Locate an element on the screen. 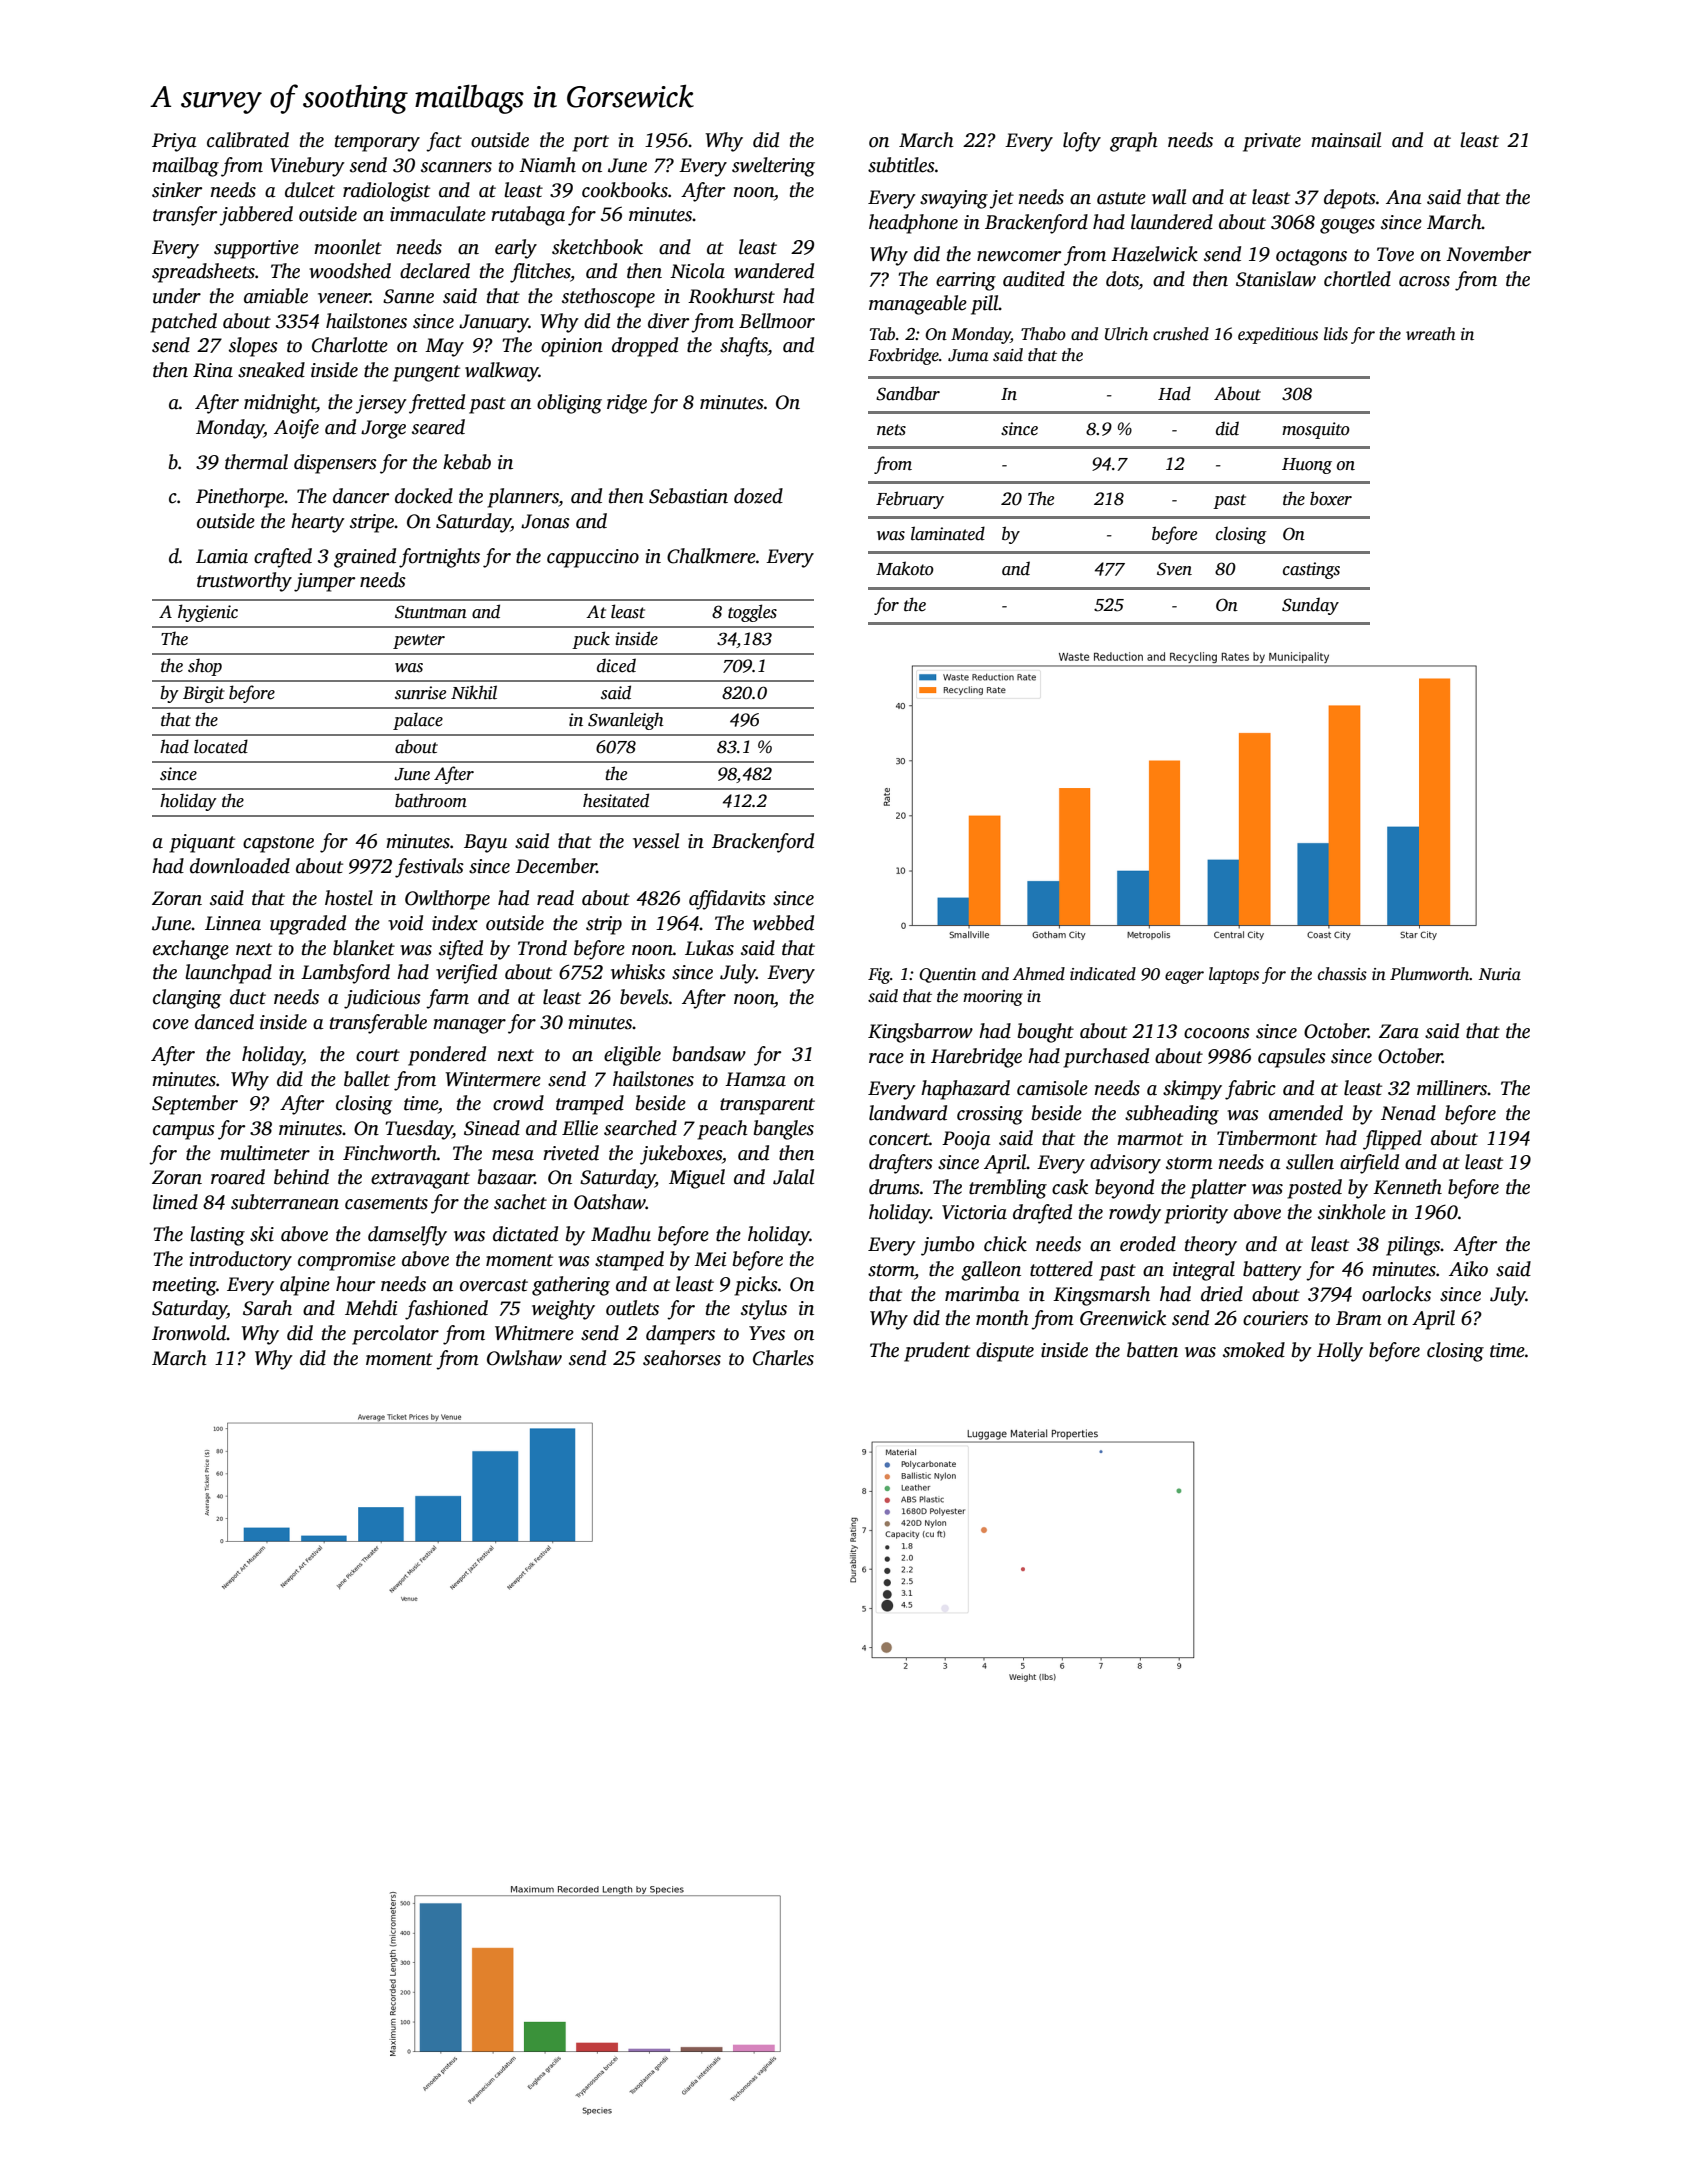 This screenshot has height=2178, width=1683. Nenad is located at coordinates (1408, 1113).
